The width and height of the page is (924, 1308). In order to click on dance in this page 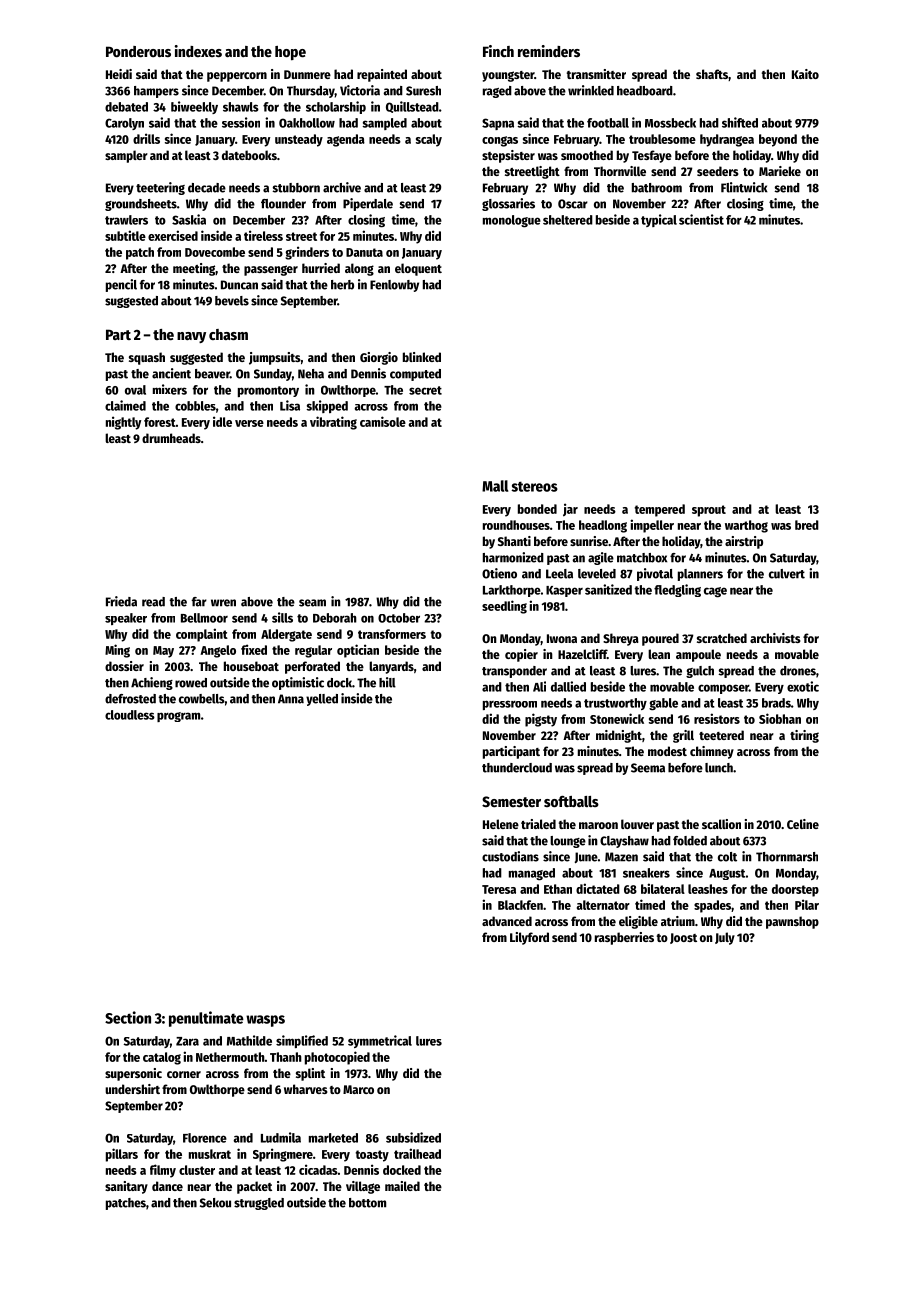, I will do `click(167, 1186)`.
